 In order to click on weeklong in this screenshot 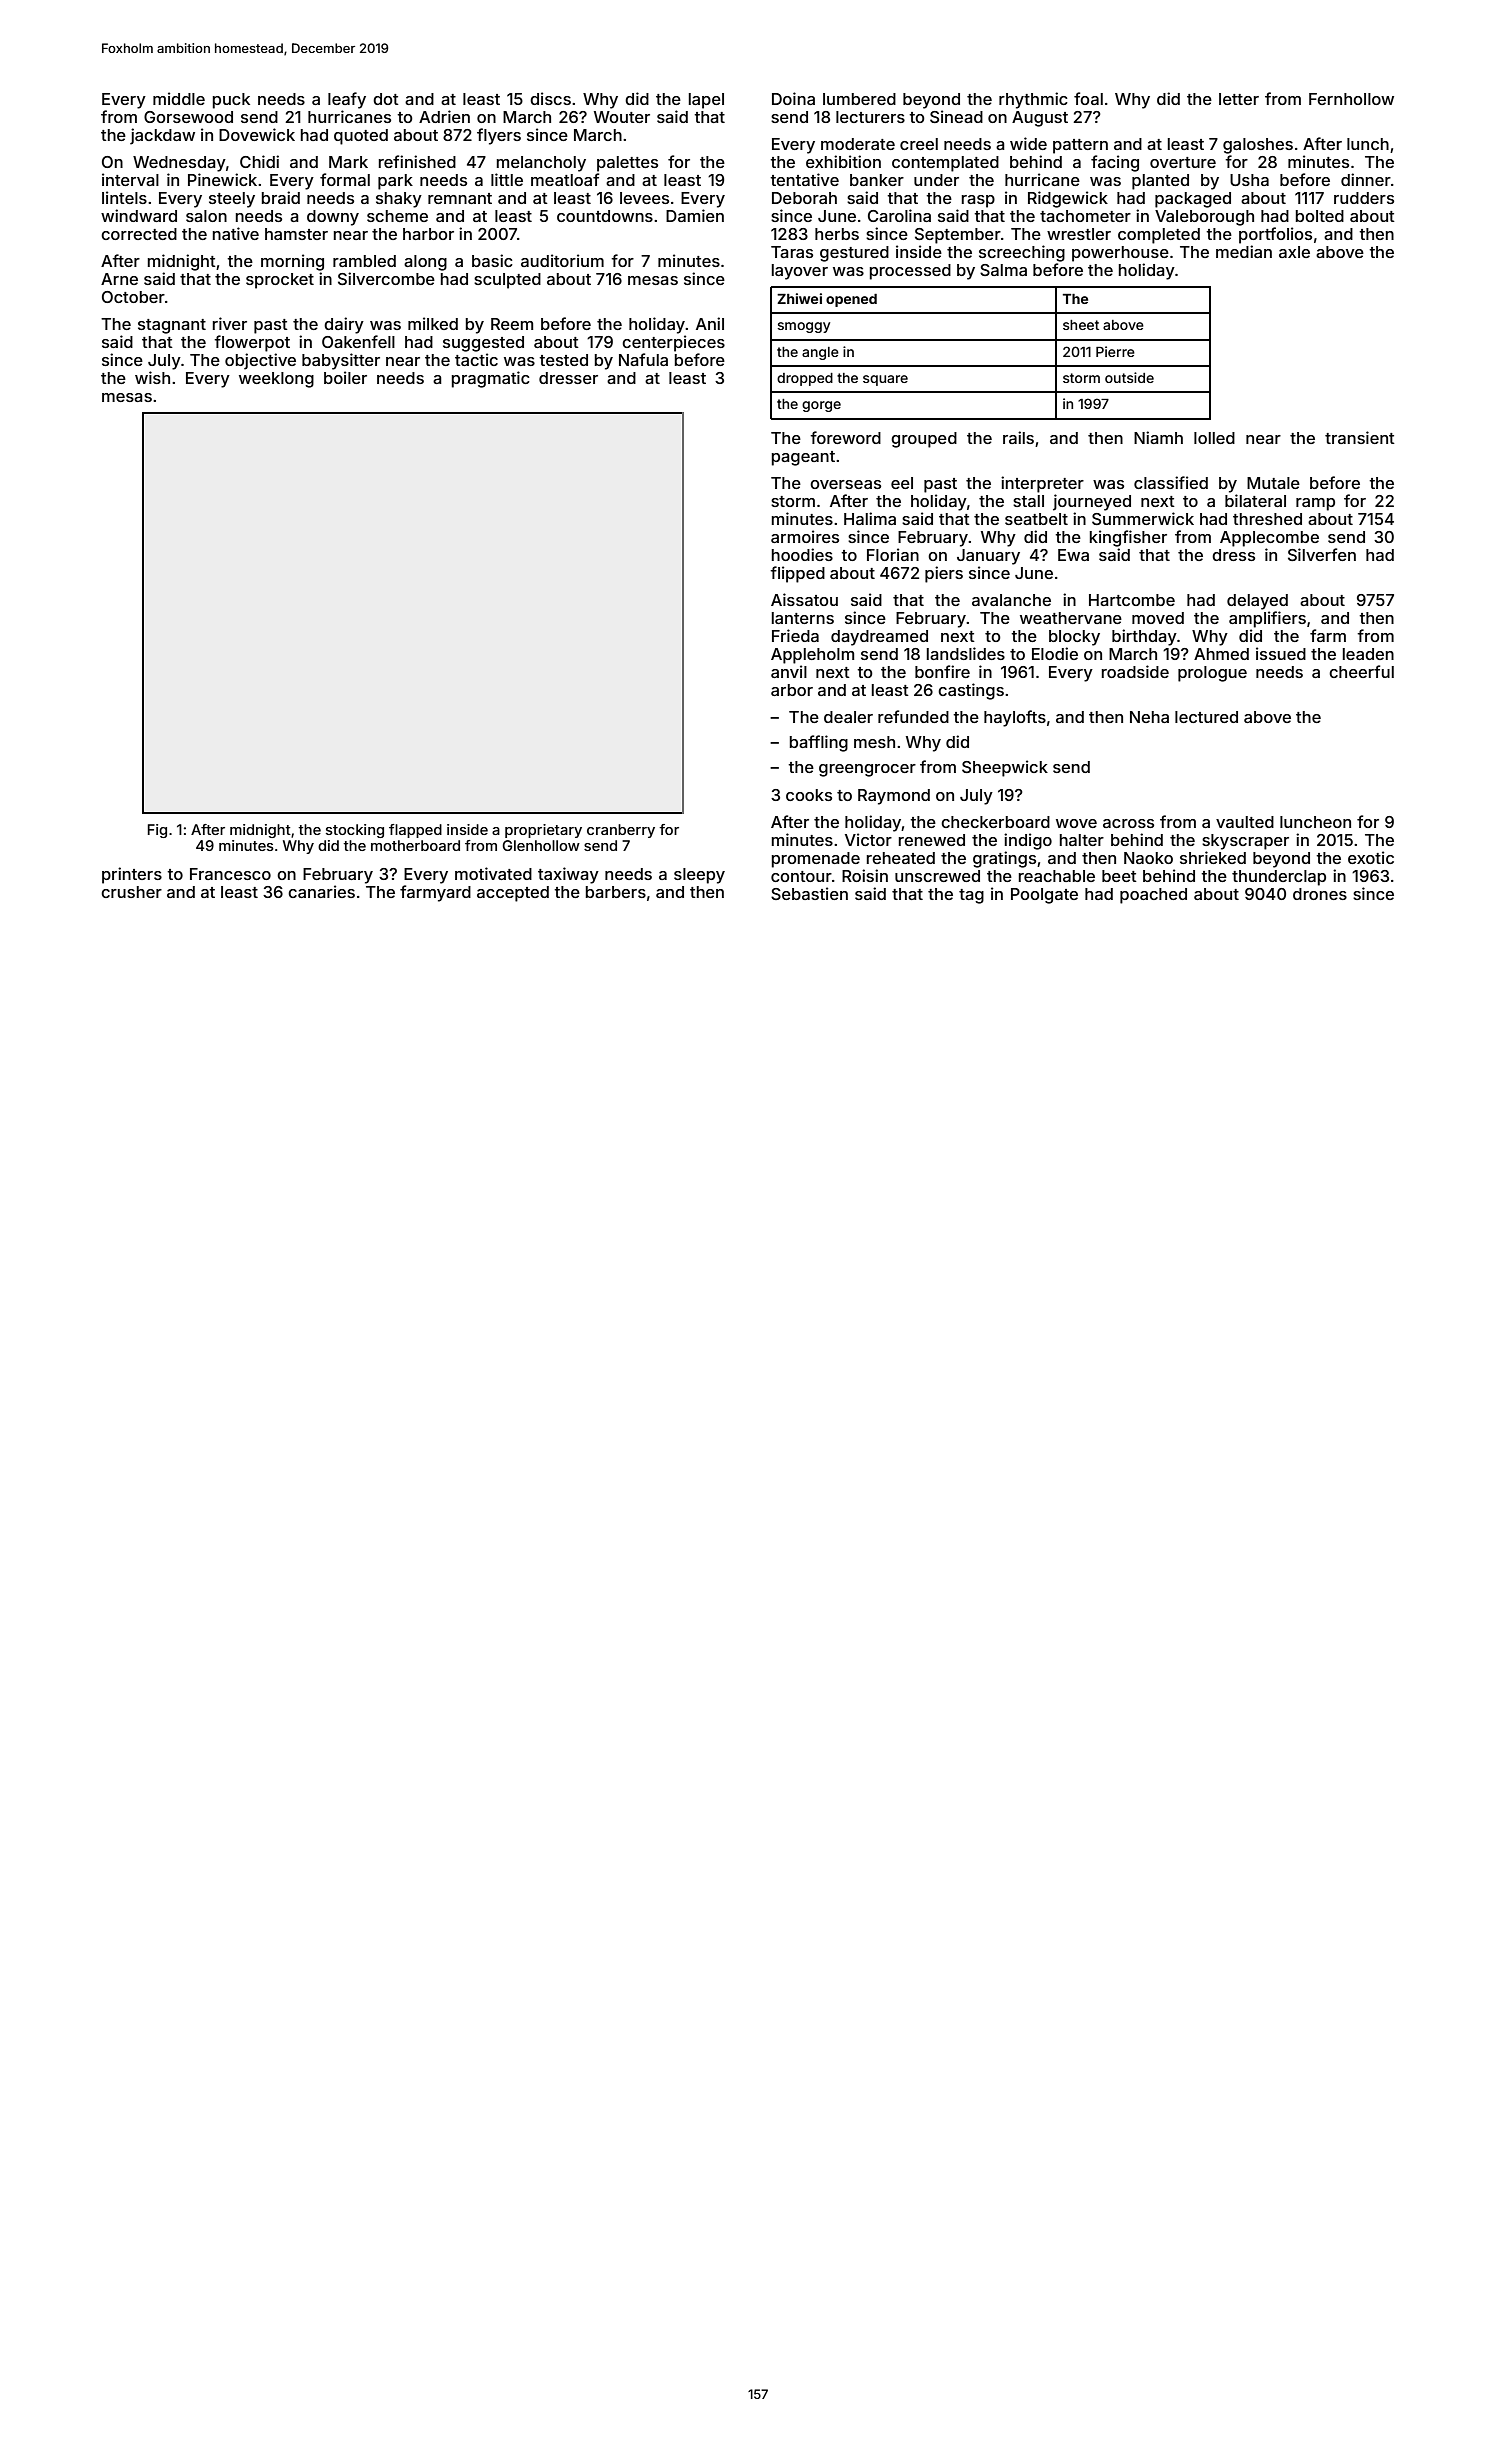, I will do `click(276, 380)`.
